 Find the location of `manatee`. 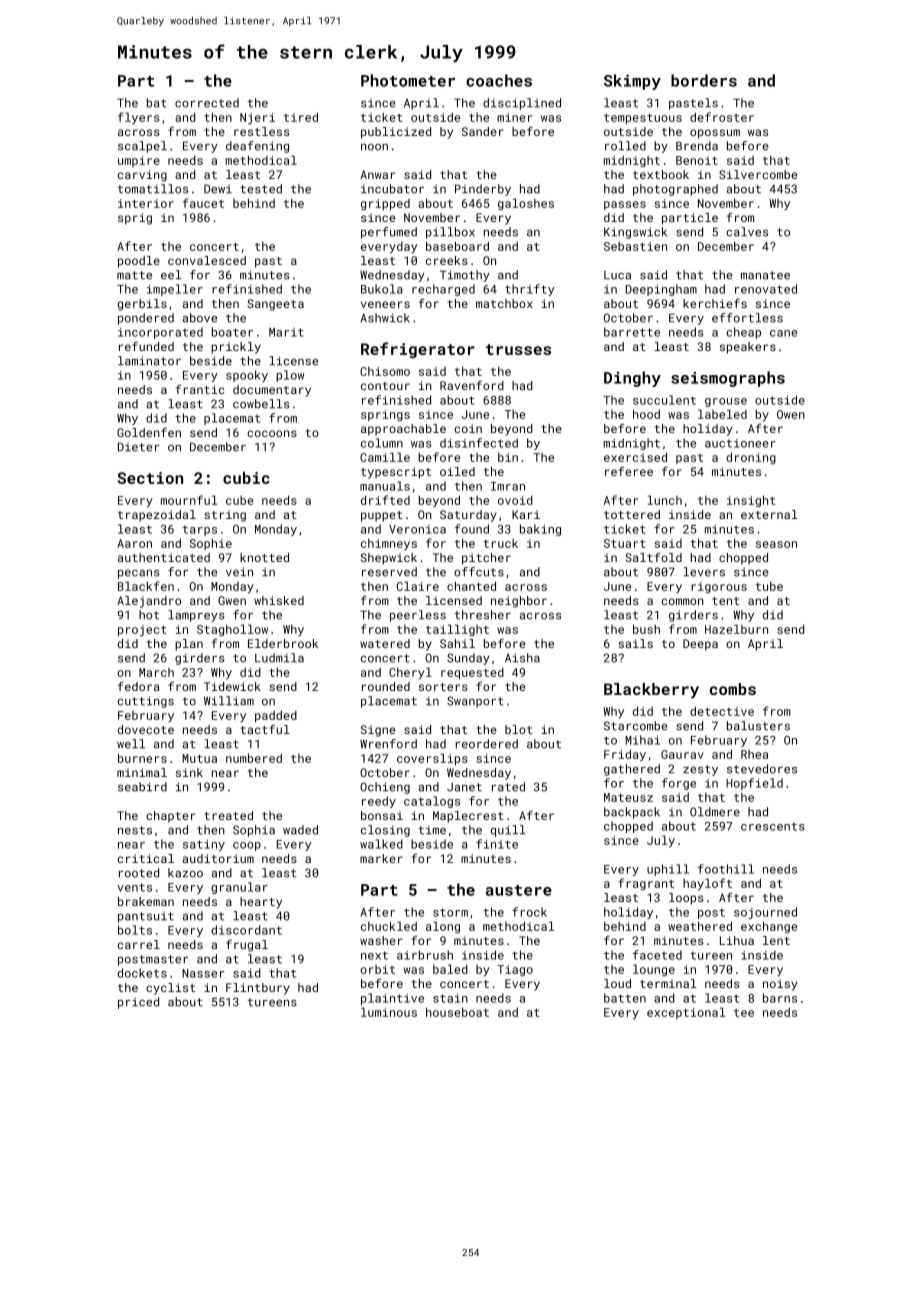

manatee is located at coordinates (765, 275).
